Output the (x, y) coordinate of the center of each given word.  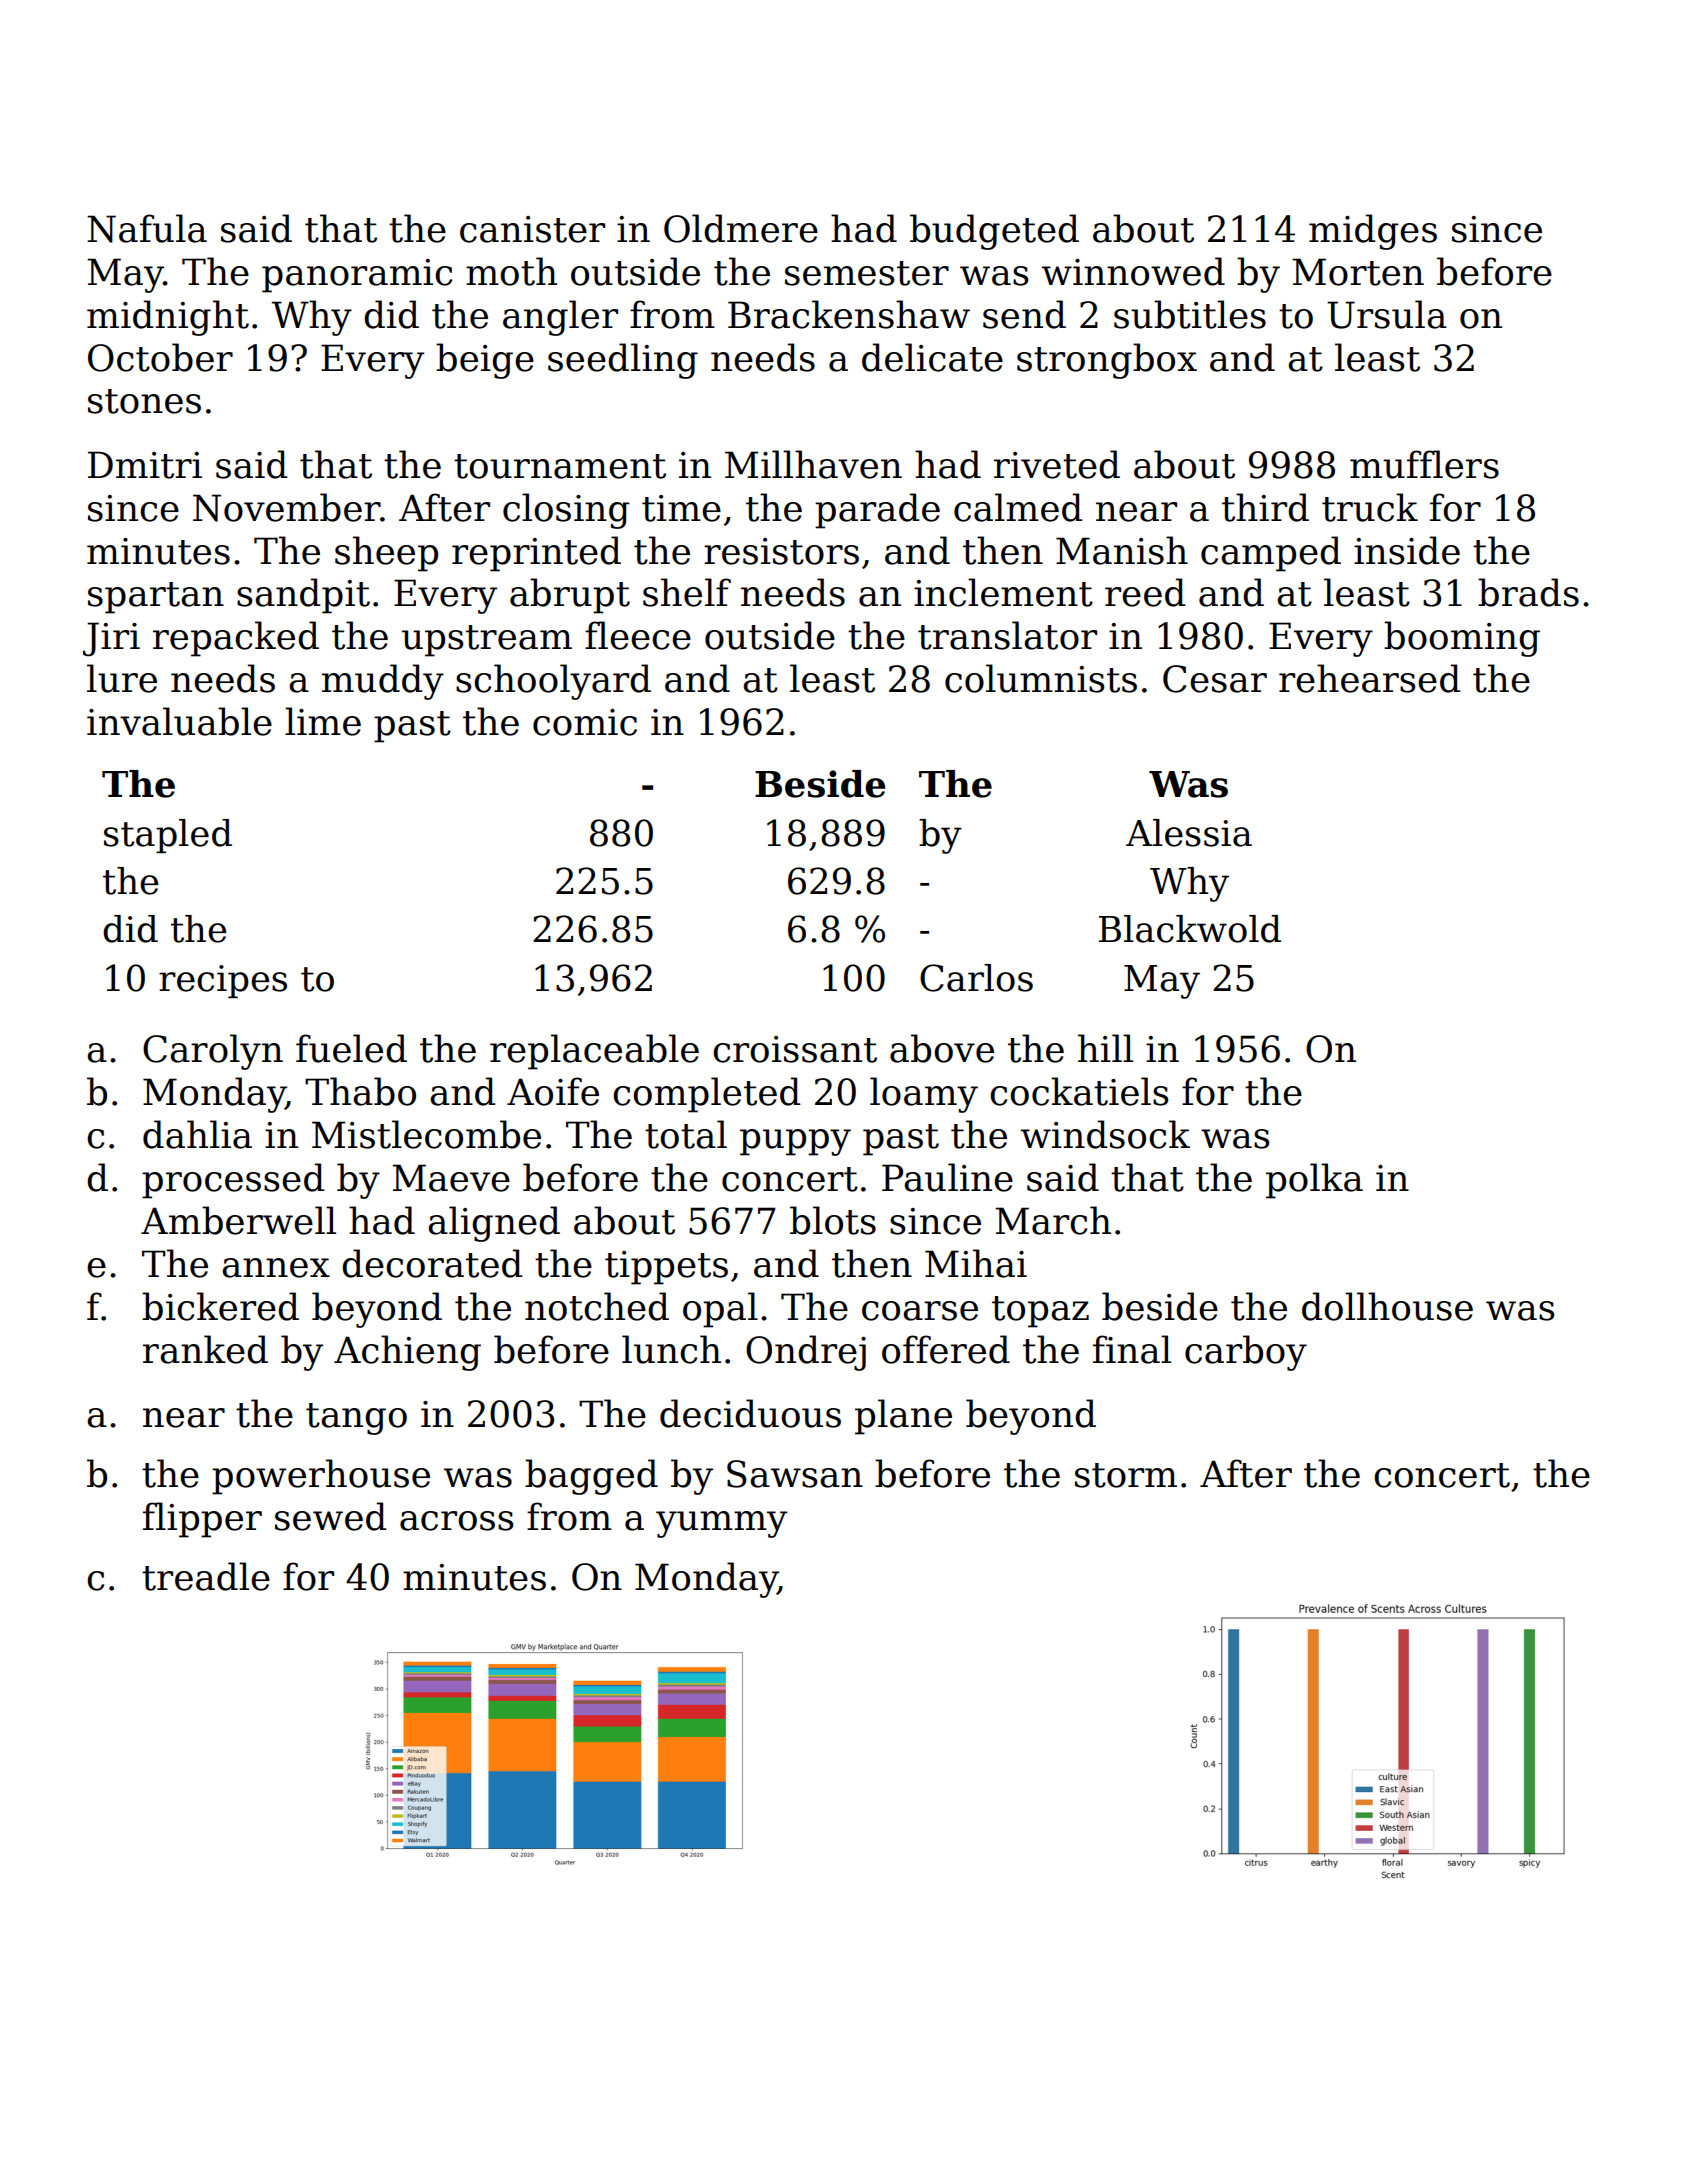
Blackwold (1190, 929)
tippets (666, 1268)
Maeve (451, 1178)
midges (1373, 232)
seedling (623, 361)
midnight (168, 318)
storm (1126, 1475)
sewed (331, 1516)
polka (1314, 1181)
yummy (721, 1524)
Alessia (1189, 833)
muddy (383, 682)
